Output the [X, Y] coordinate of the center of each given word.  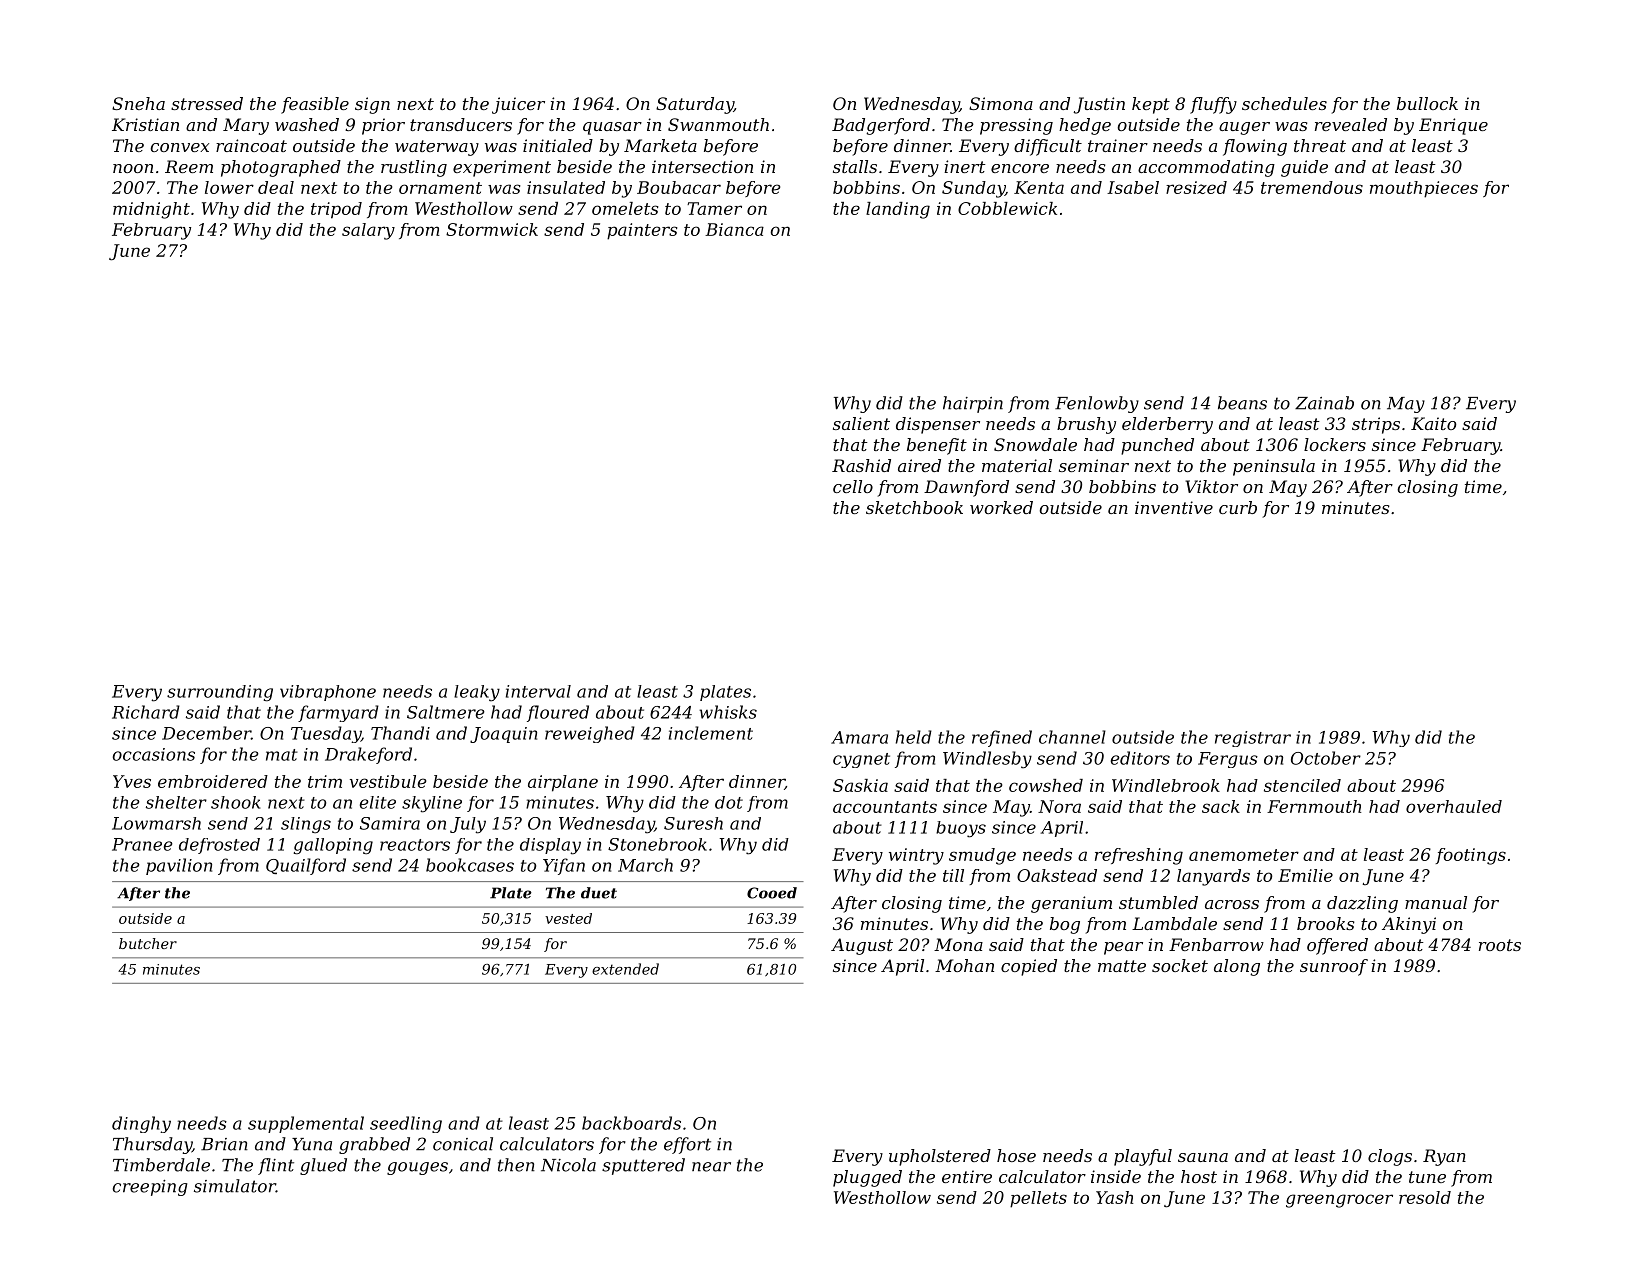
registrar [1253, 739]
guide [1304, 168]
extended [625, 969]
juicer [518, 105]
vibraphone [328, 693]
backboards [631, 1123]
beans [1242, 403]
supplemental [306, 1124]
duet [599, 893]
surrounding [220, 693]
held [914, 737]
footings [1470, 856]
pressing [1016, 126]
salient [861, 423]
